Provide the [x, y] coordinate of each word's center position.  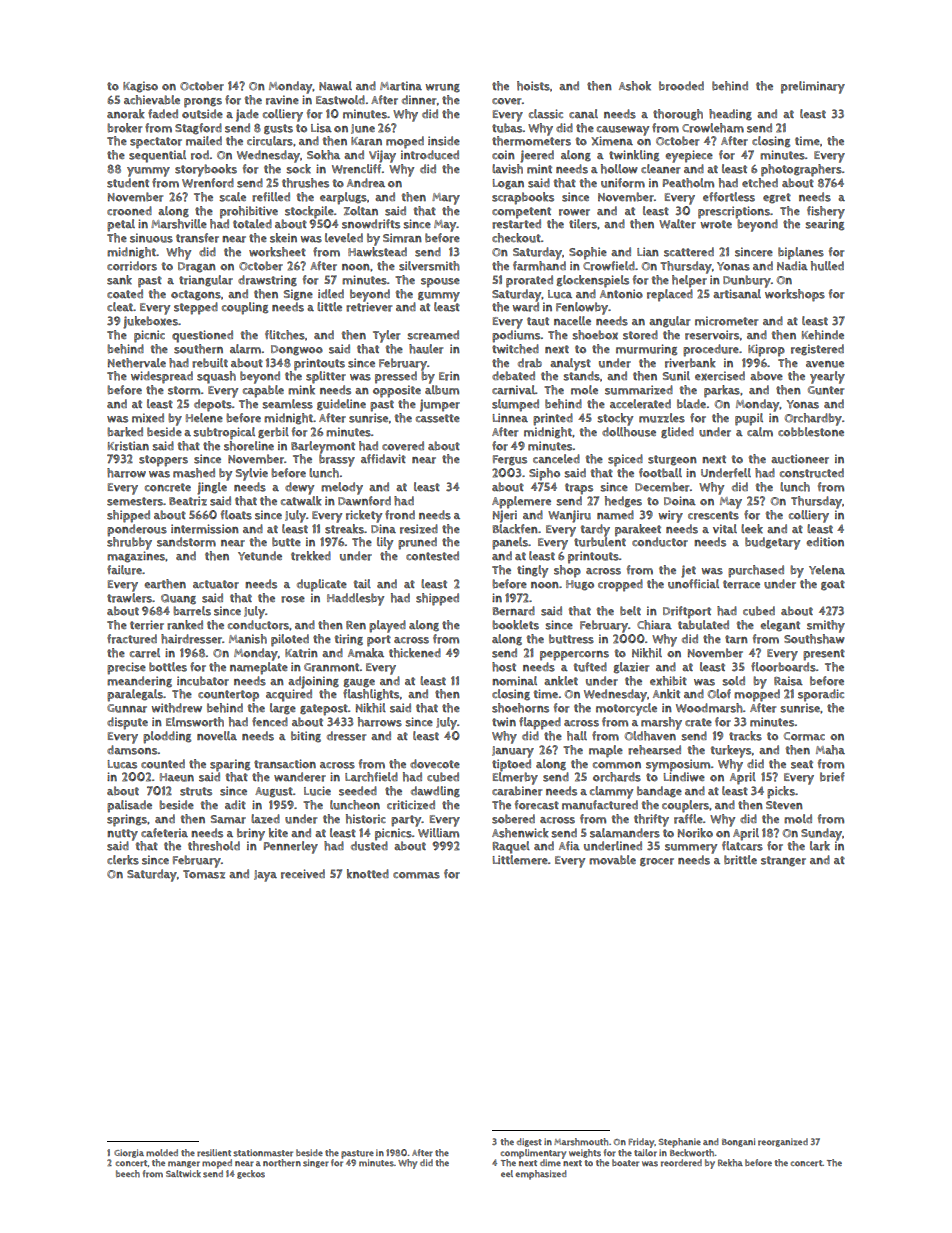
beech [128, 1173]
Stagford [198, 129]
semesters [135, 501]
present [824, 655]
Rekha [730, 1163]
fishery [826, 212]
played [387, 626]
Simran [402, 238]
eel [507, 1173]
